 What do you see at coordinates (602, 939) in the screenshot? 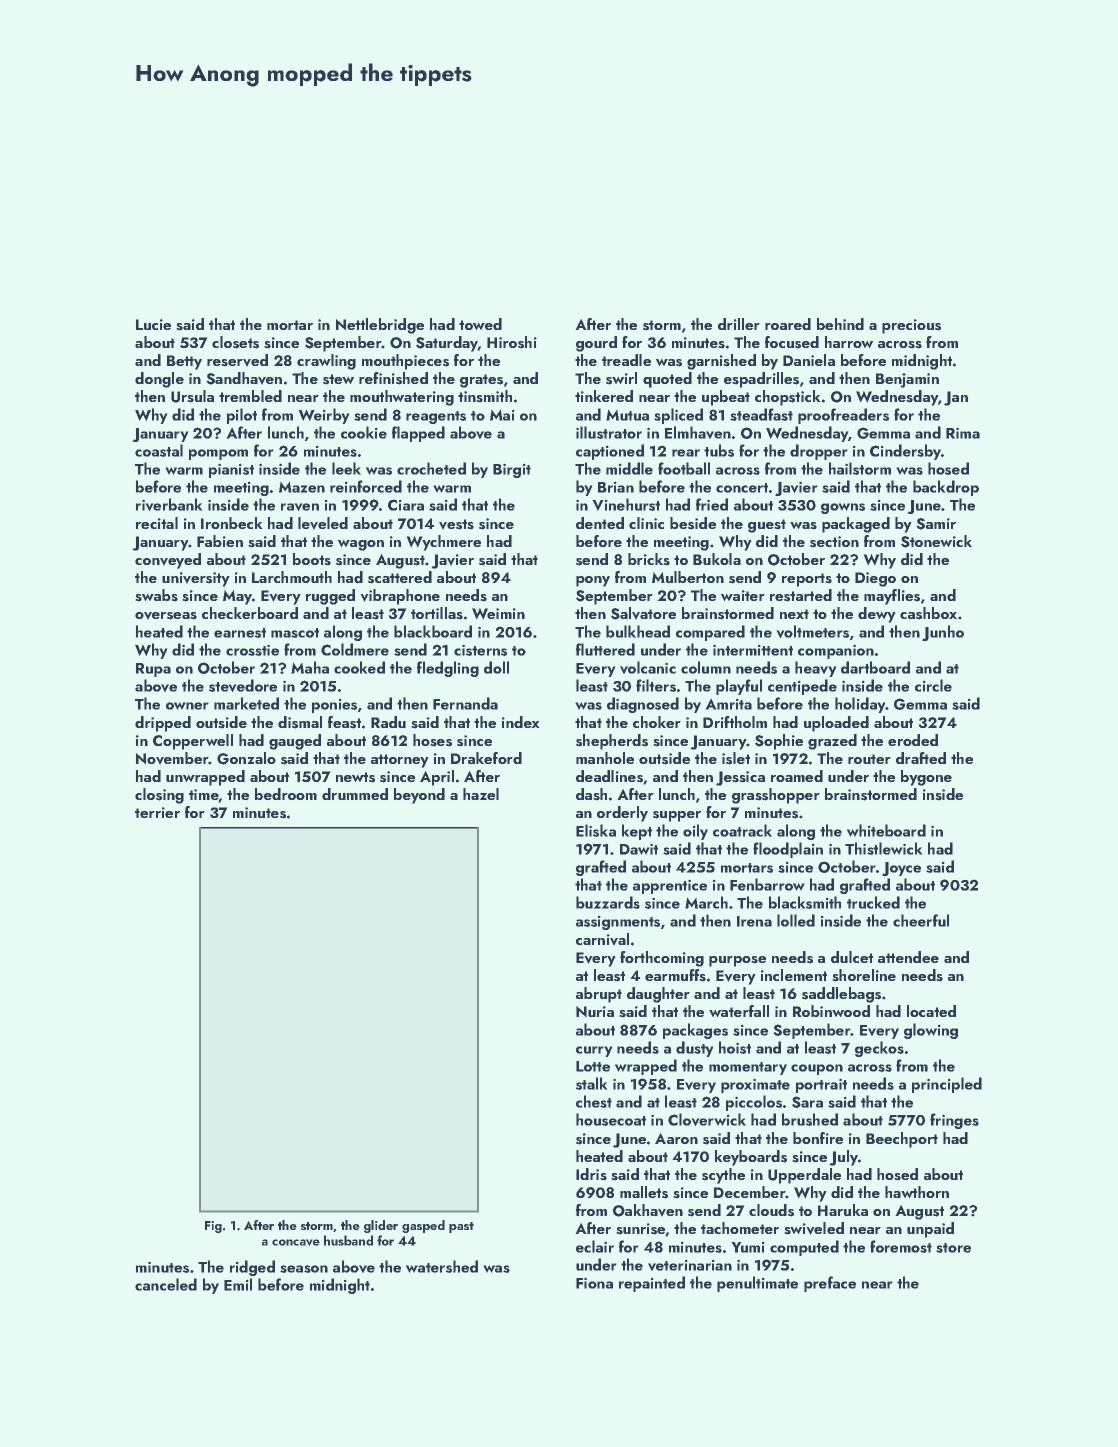
I see `carnival` at bounding box center [602, 939].
